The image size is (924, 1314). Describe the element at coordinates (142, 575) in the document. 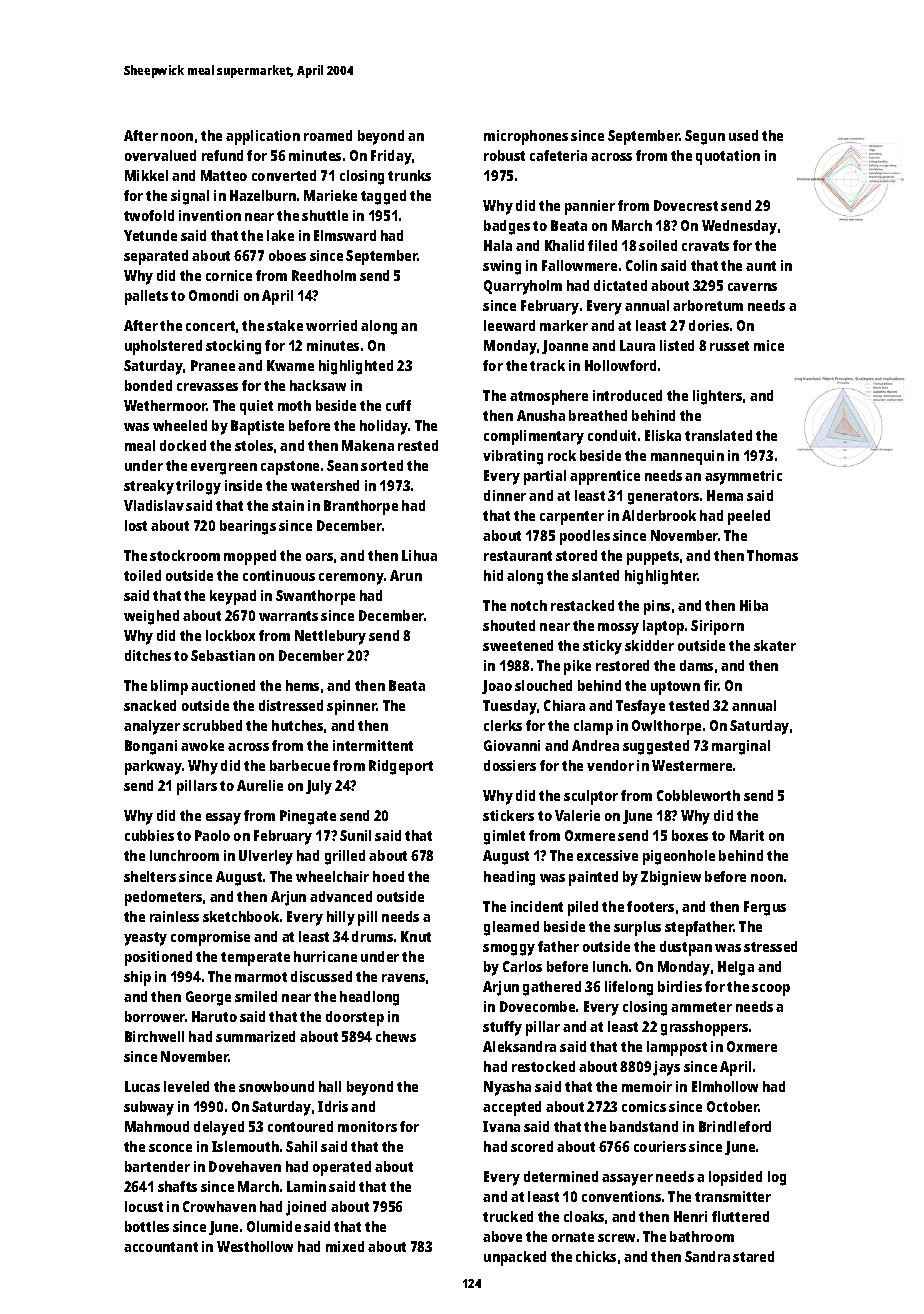

I see `toiled` at that location.
